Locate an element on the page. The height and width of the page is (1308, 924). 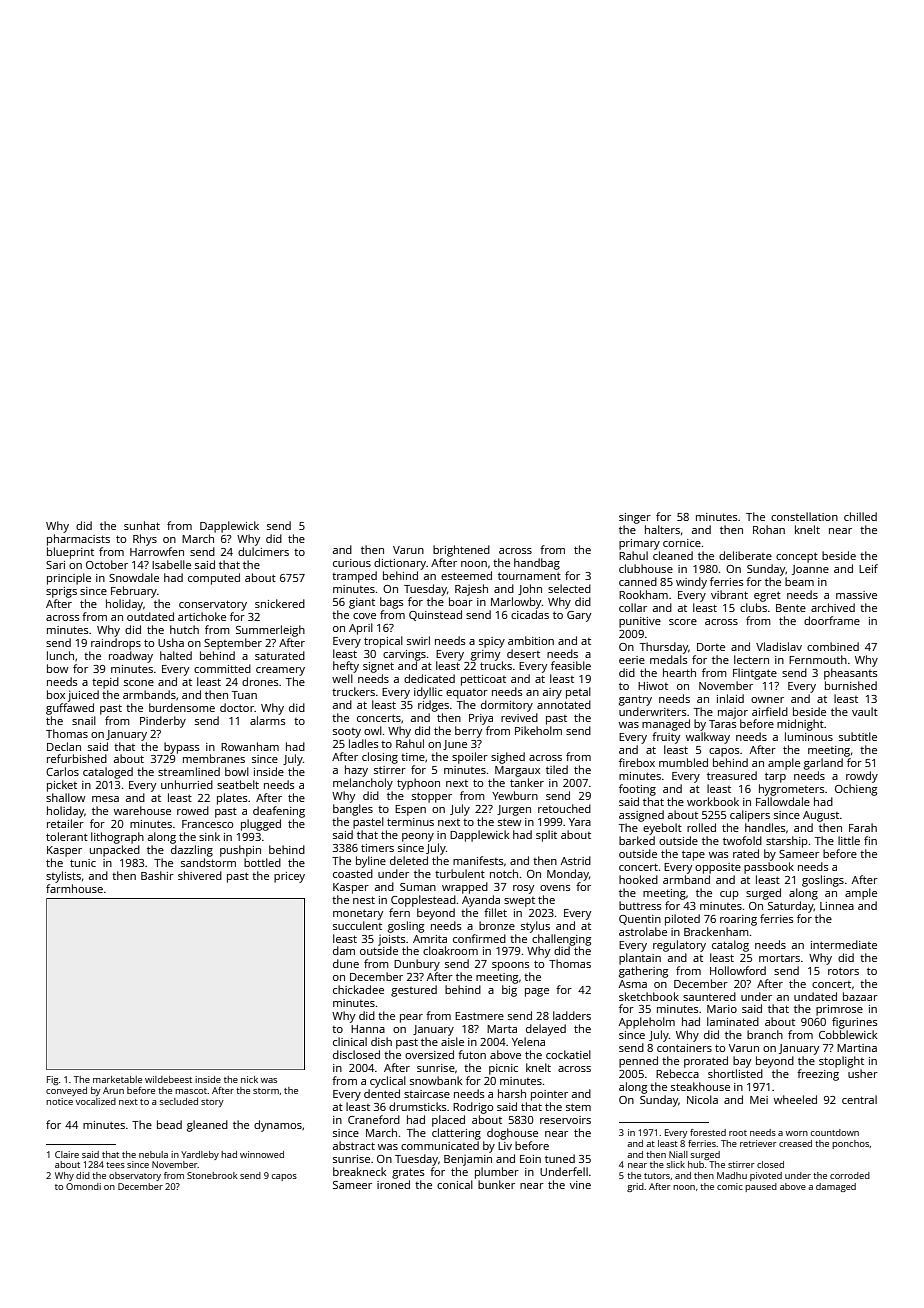
cockatiel is located at coordinates (568, 1054).
